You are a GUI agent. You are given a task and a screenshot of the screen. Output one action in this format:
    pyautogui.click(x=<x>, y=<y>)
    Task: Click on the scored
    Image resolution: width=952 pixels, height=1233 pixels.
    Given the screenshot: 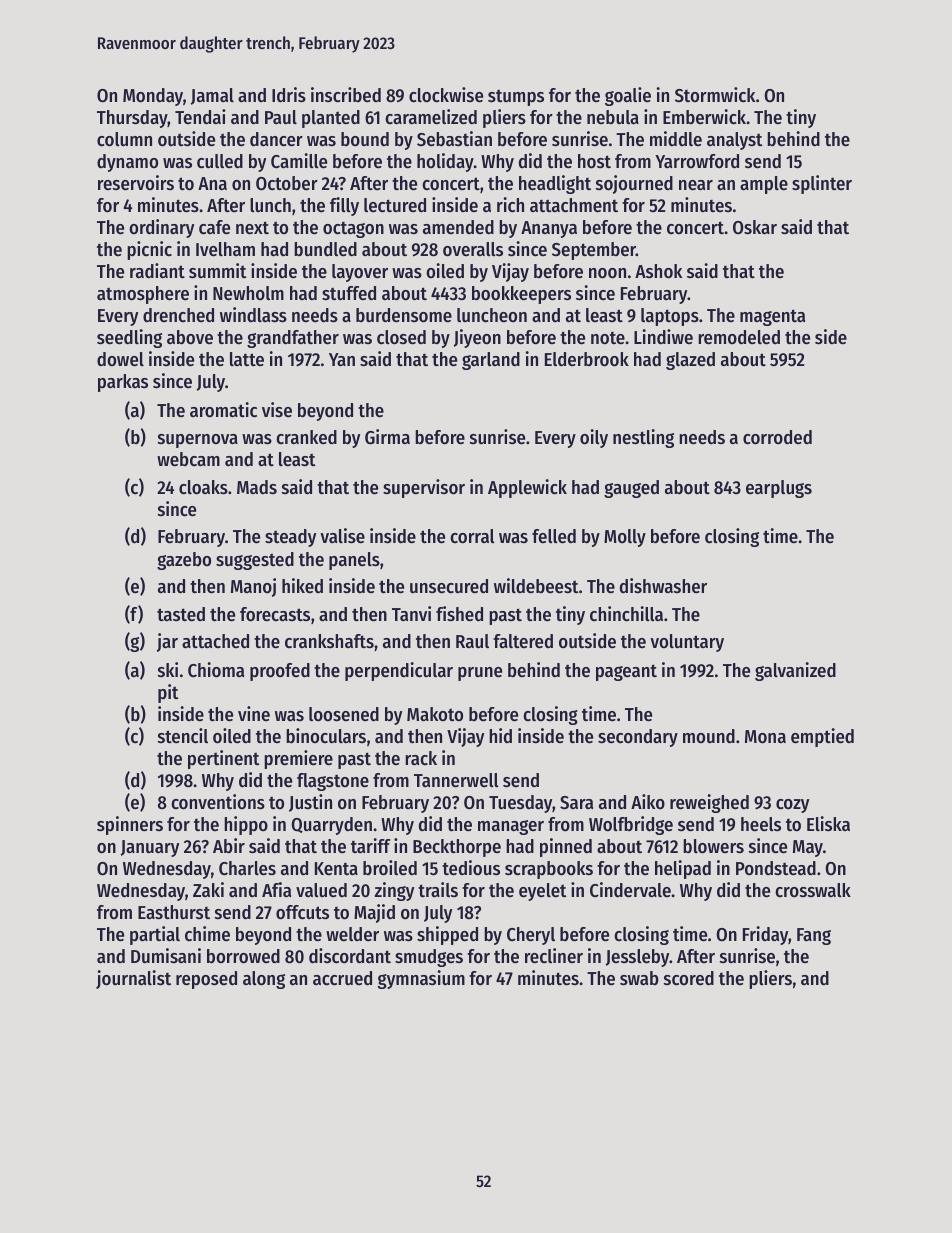 What is the action you would take?
    pyautogui.click(x=689, y=978)
